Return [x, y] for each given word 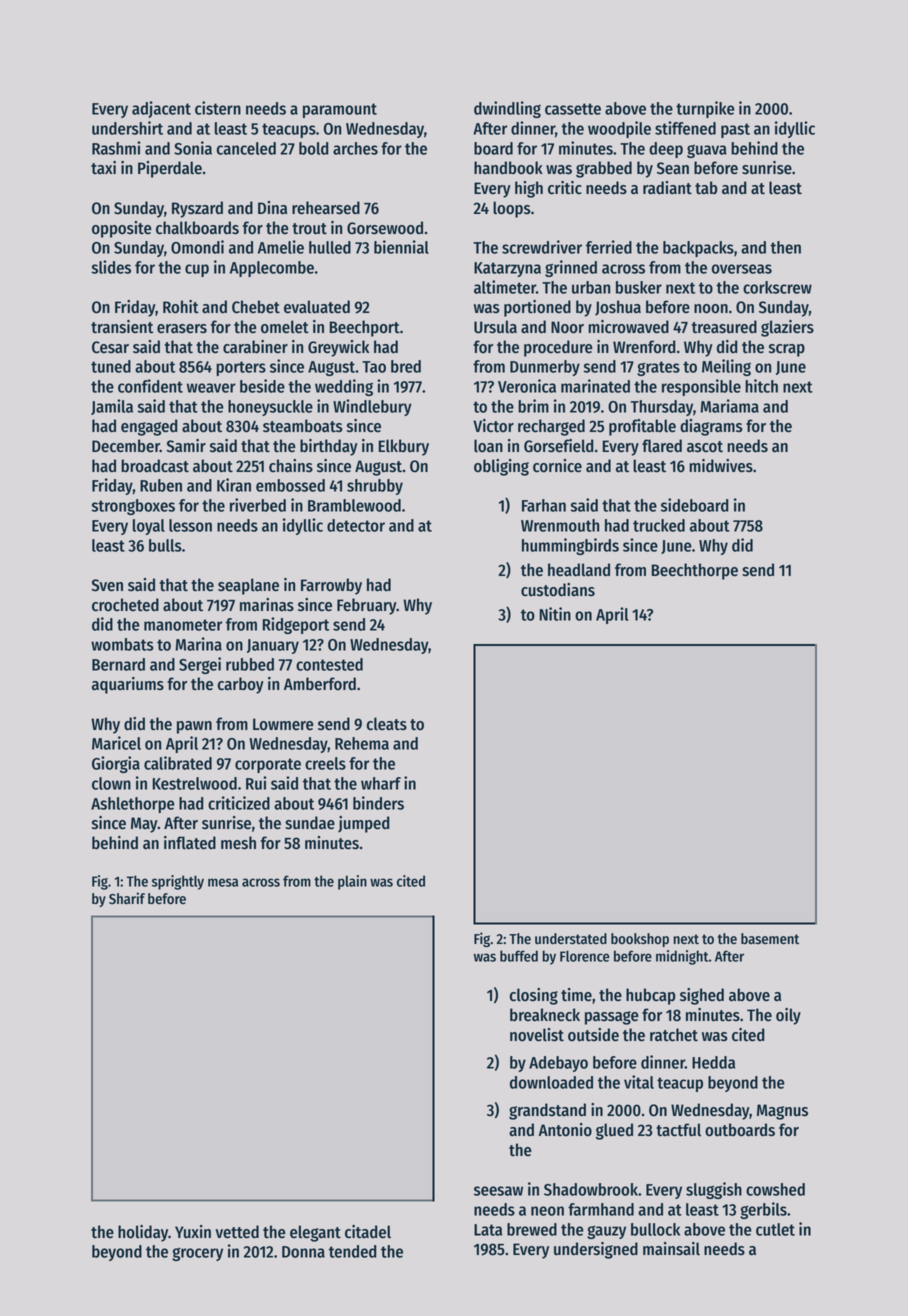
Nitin [555, 614]
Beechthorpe [694, 571]
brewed [532, 1229]
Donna [303, 1252]
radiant [667, 188]
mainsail [671, 1249]
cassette [573, 109]
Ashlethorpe [133, 805]
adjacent [161, 109]
